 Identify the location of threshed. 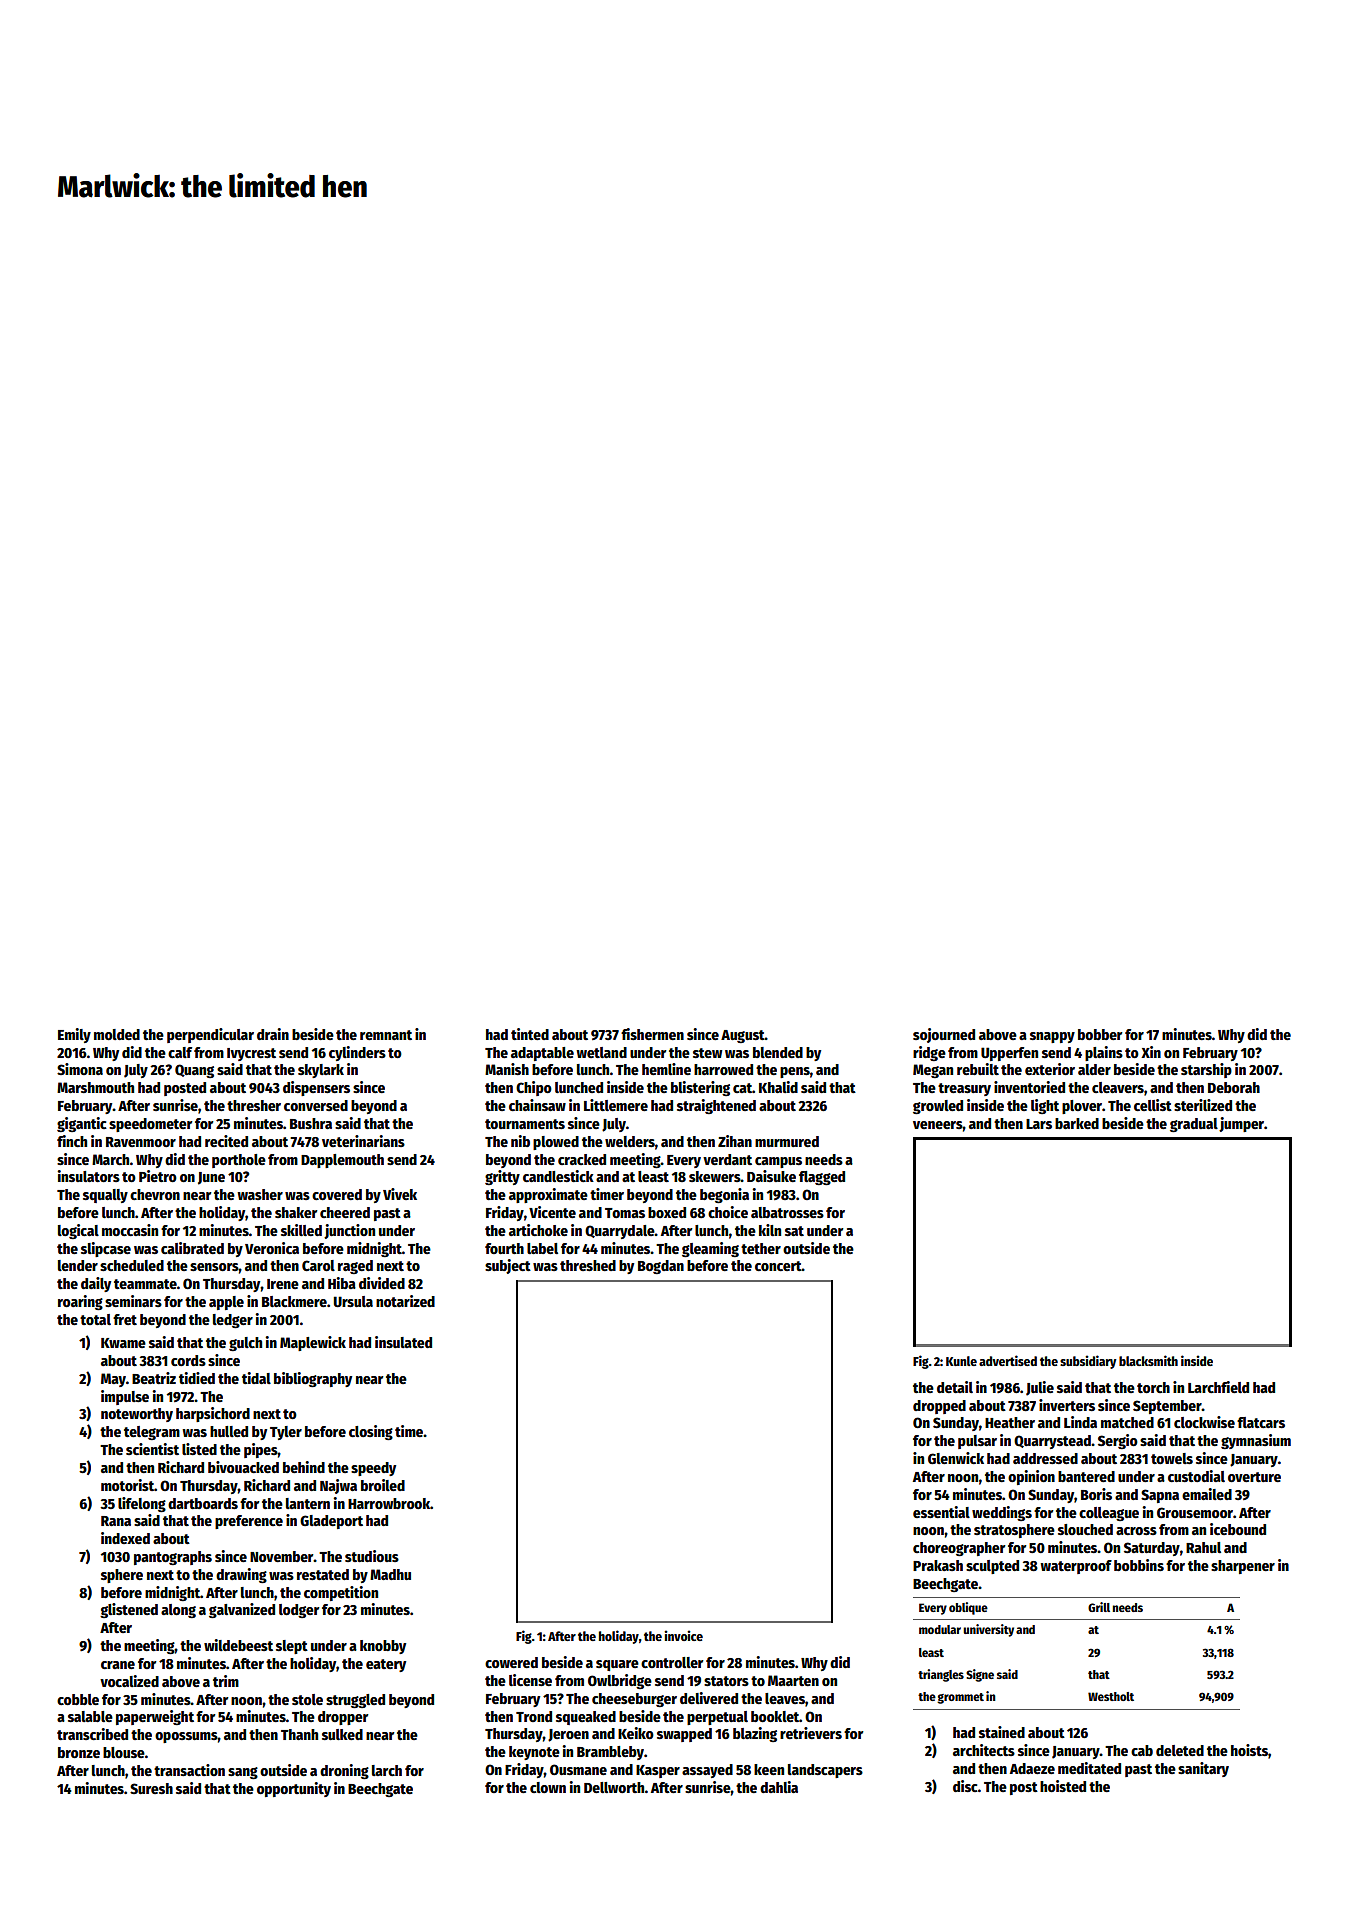
(588, 1265).
